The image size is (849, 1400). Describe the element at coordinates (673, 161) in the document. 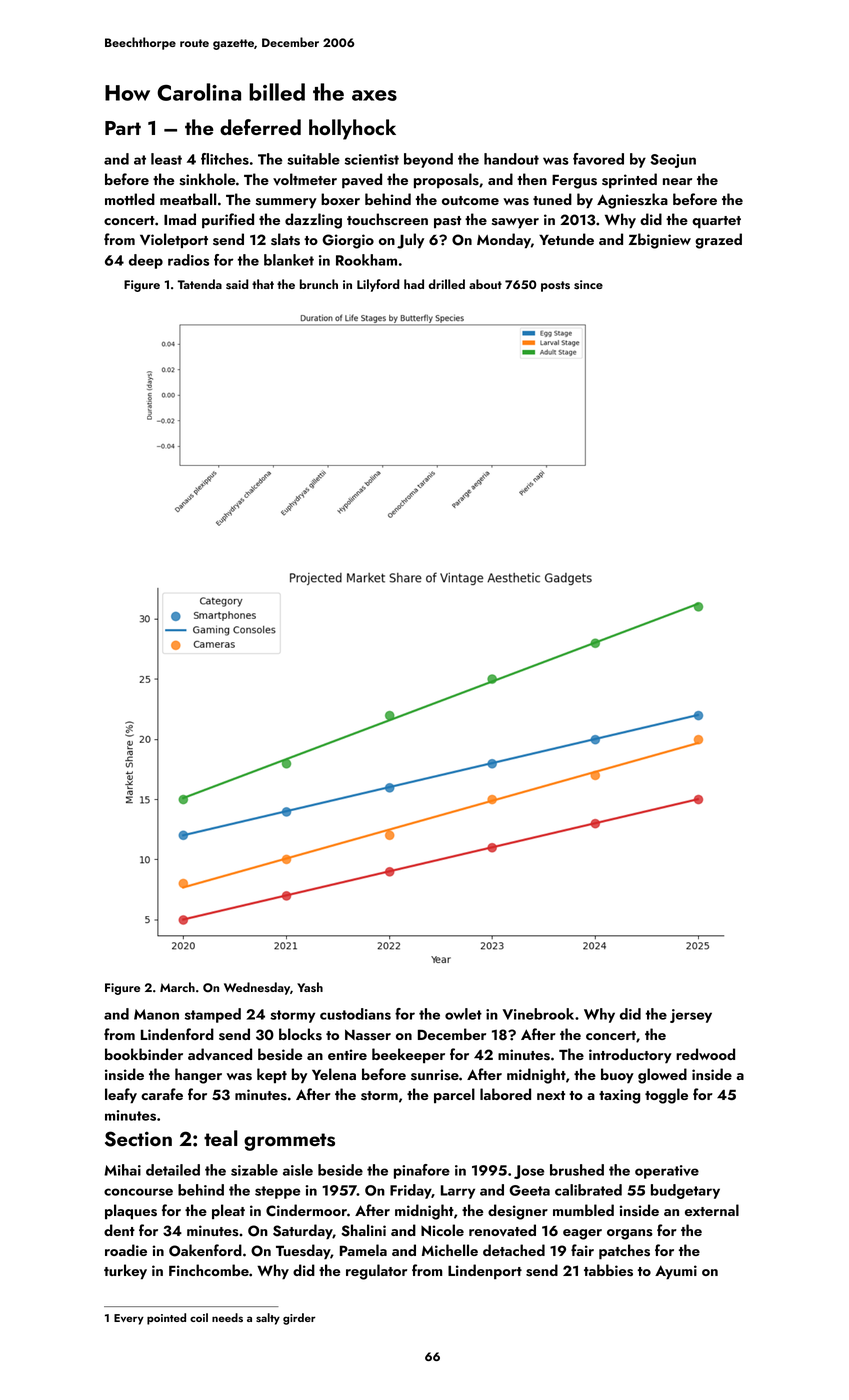

I see `Seojun` at that location.
